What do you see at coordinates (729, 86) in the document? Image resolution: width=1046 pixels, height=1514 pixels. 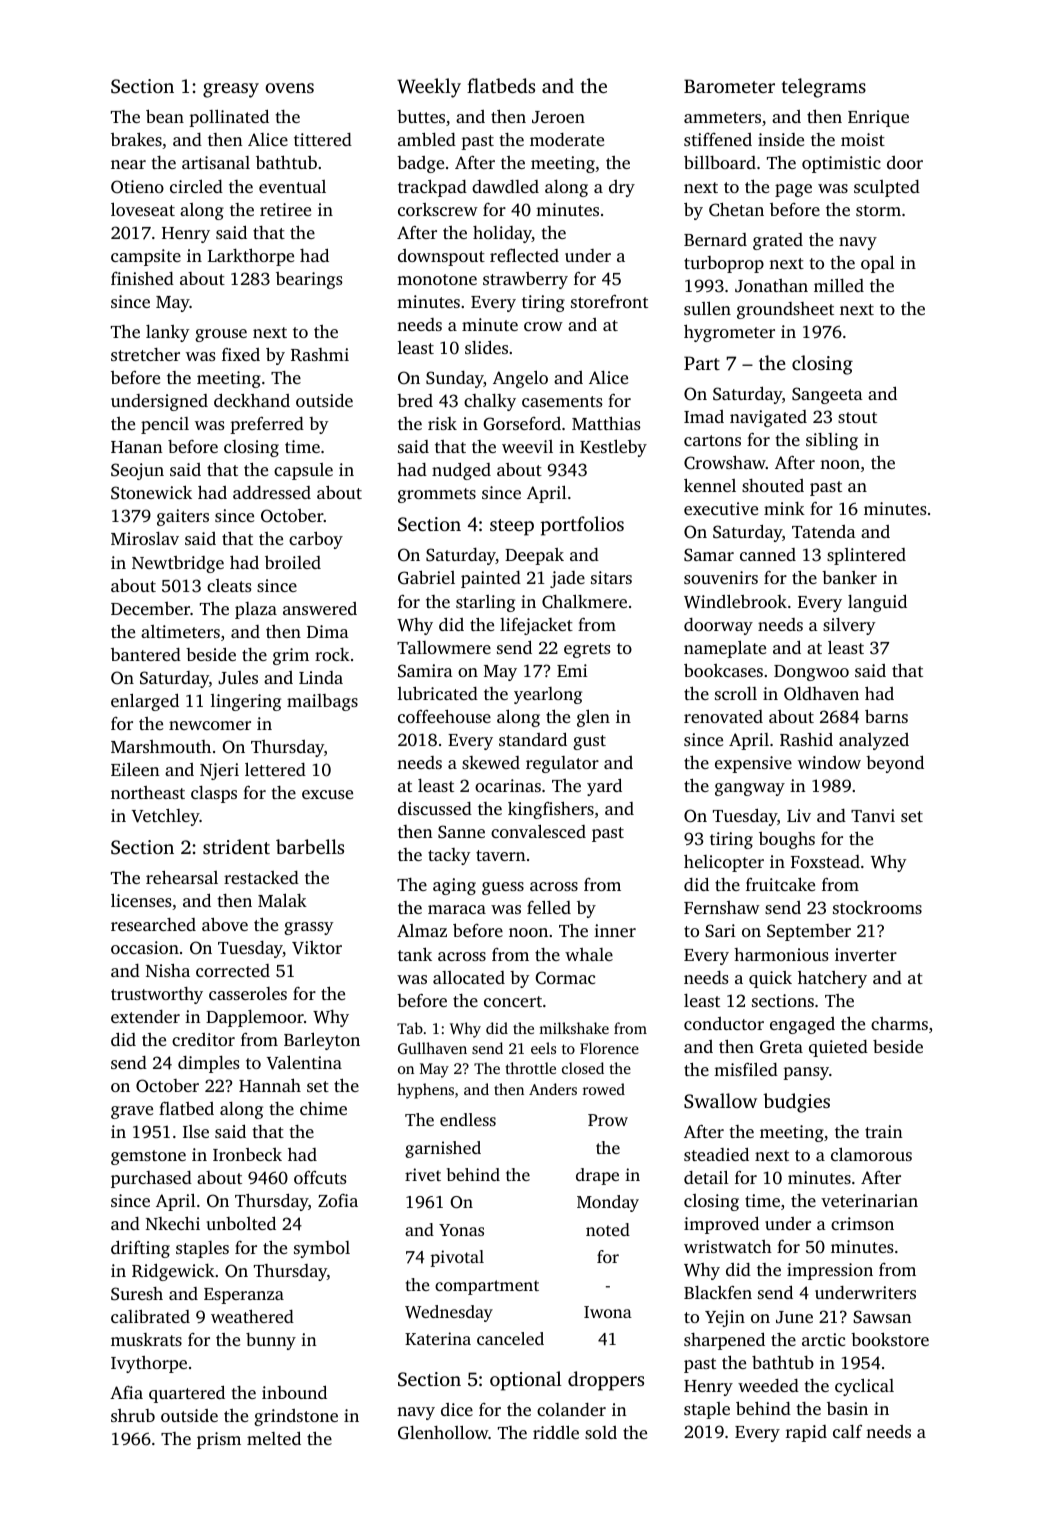 I see `Barometer` at bounding box center [729, 86].
